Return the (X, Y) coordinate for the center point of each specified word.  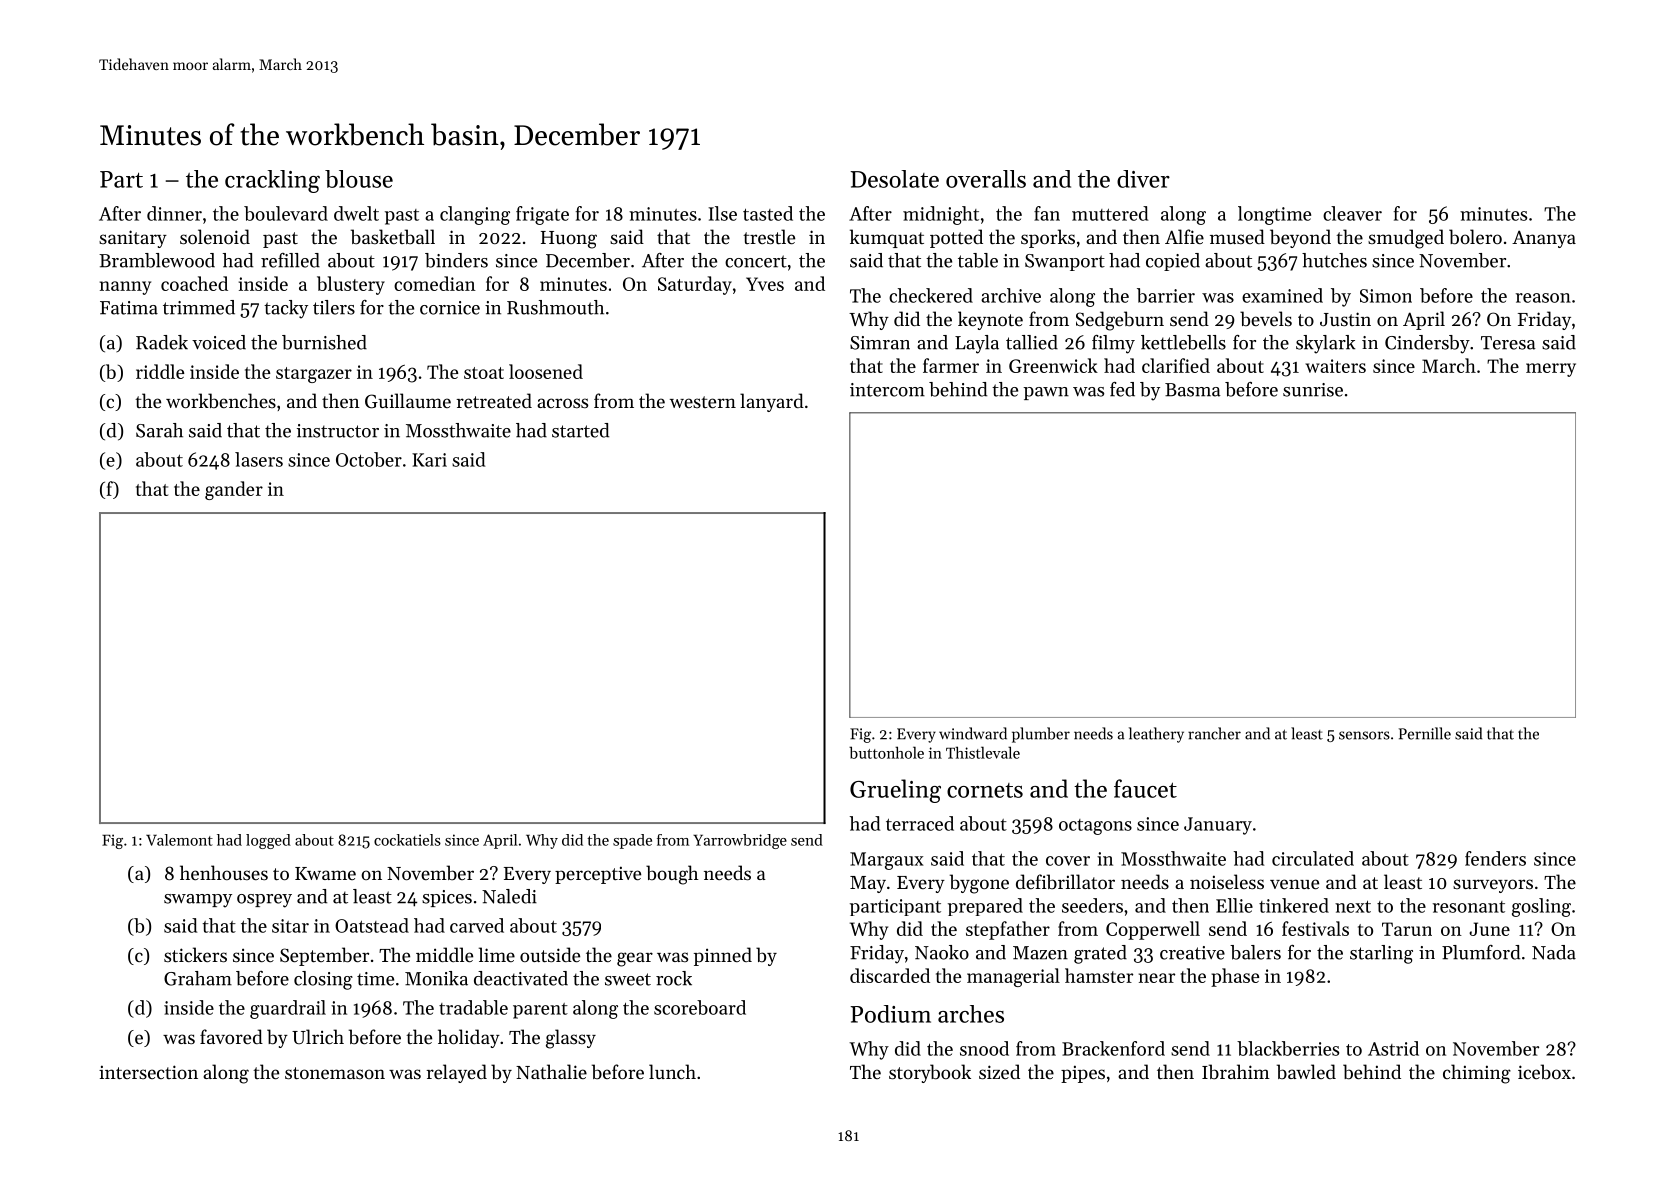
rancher (1214, 733)
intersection (148, 1072)
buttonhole (886, 752)
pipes (1083, 1074)
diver (1143, 179)
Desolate (894, 179)
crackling (272, 181)
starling (1381, 954)
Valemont (179, 840)
